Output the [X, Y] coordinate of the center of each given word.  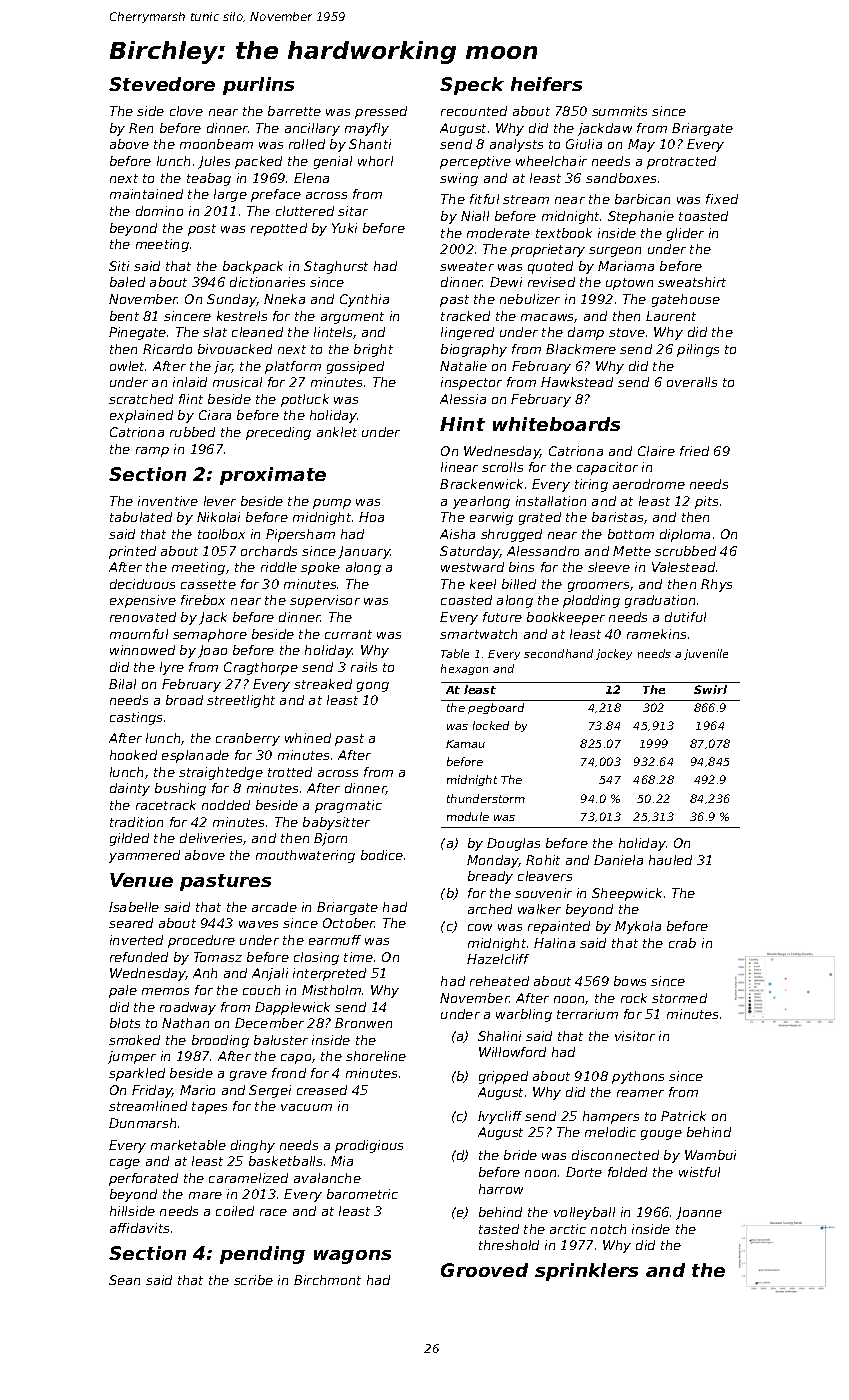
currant [348, 634]
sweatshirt [692, 282]
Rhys [716, 585]
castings [136, 718]
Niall [475, 216]
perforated [143, 1179]
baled [127, 282]
